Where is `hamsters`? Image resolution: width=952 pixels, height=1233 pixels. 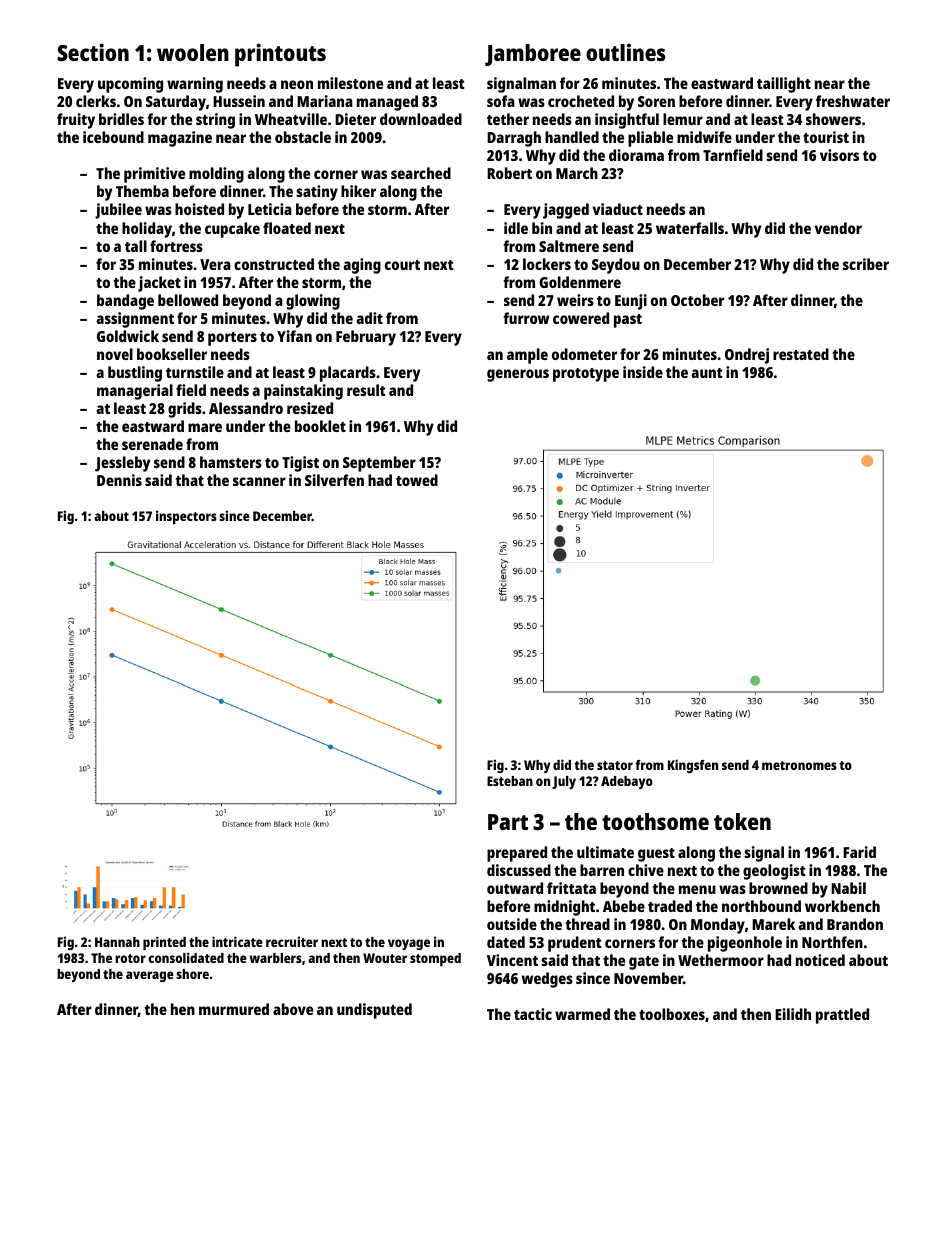 hamsters is located at coordinates (231, 462).
